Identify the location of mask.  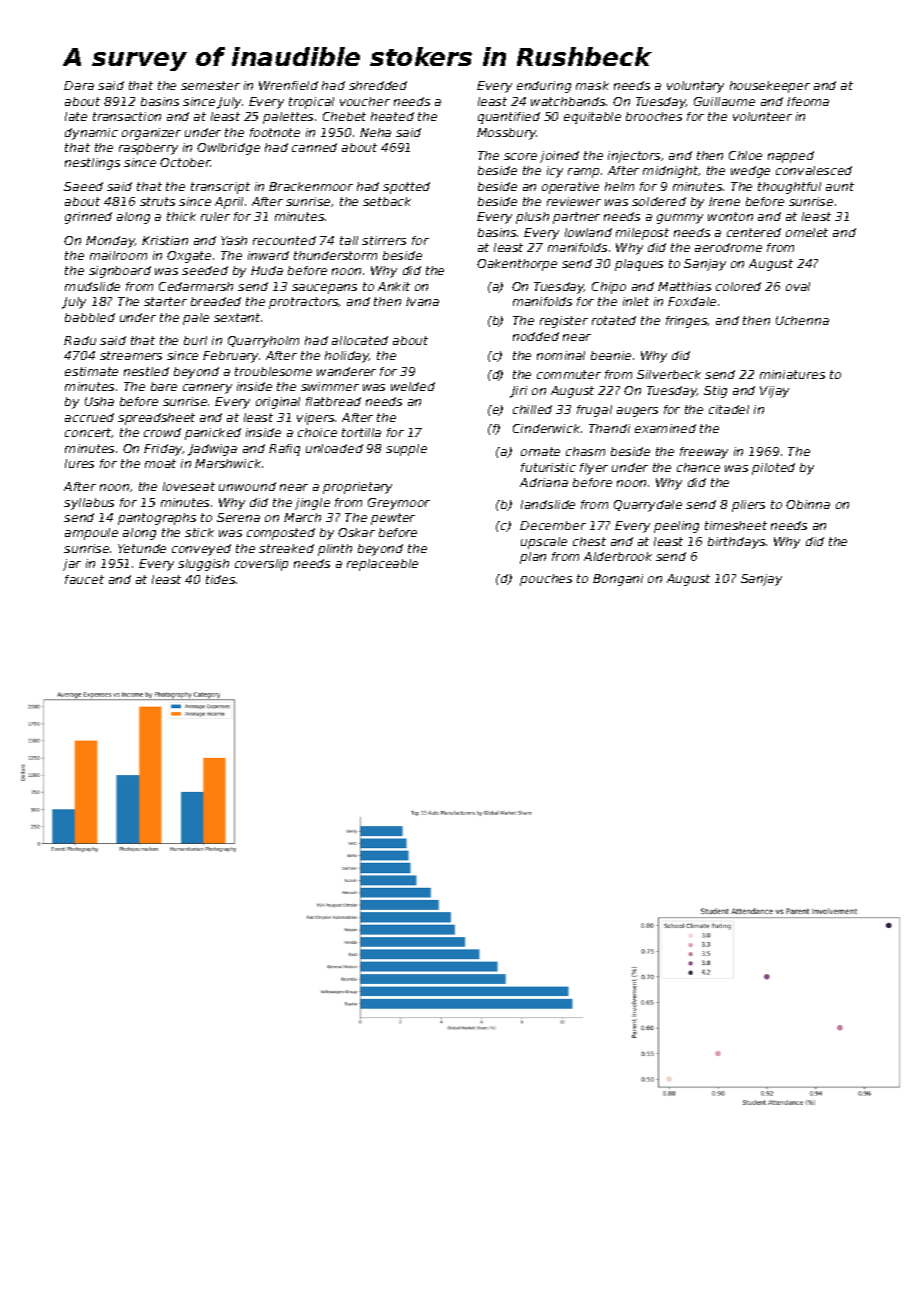
(592, 85).
